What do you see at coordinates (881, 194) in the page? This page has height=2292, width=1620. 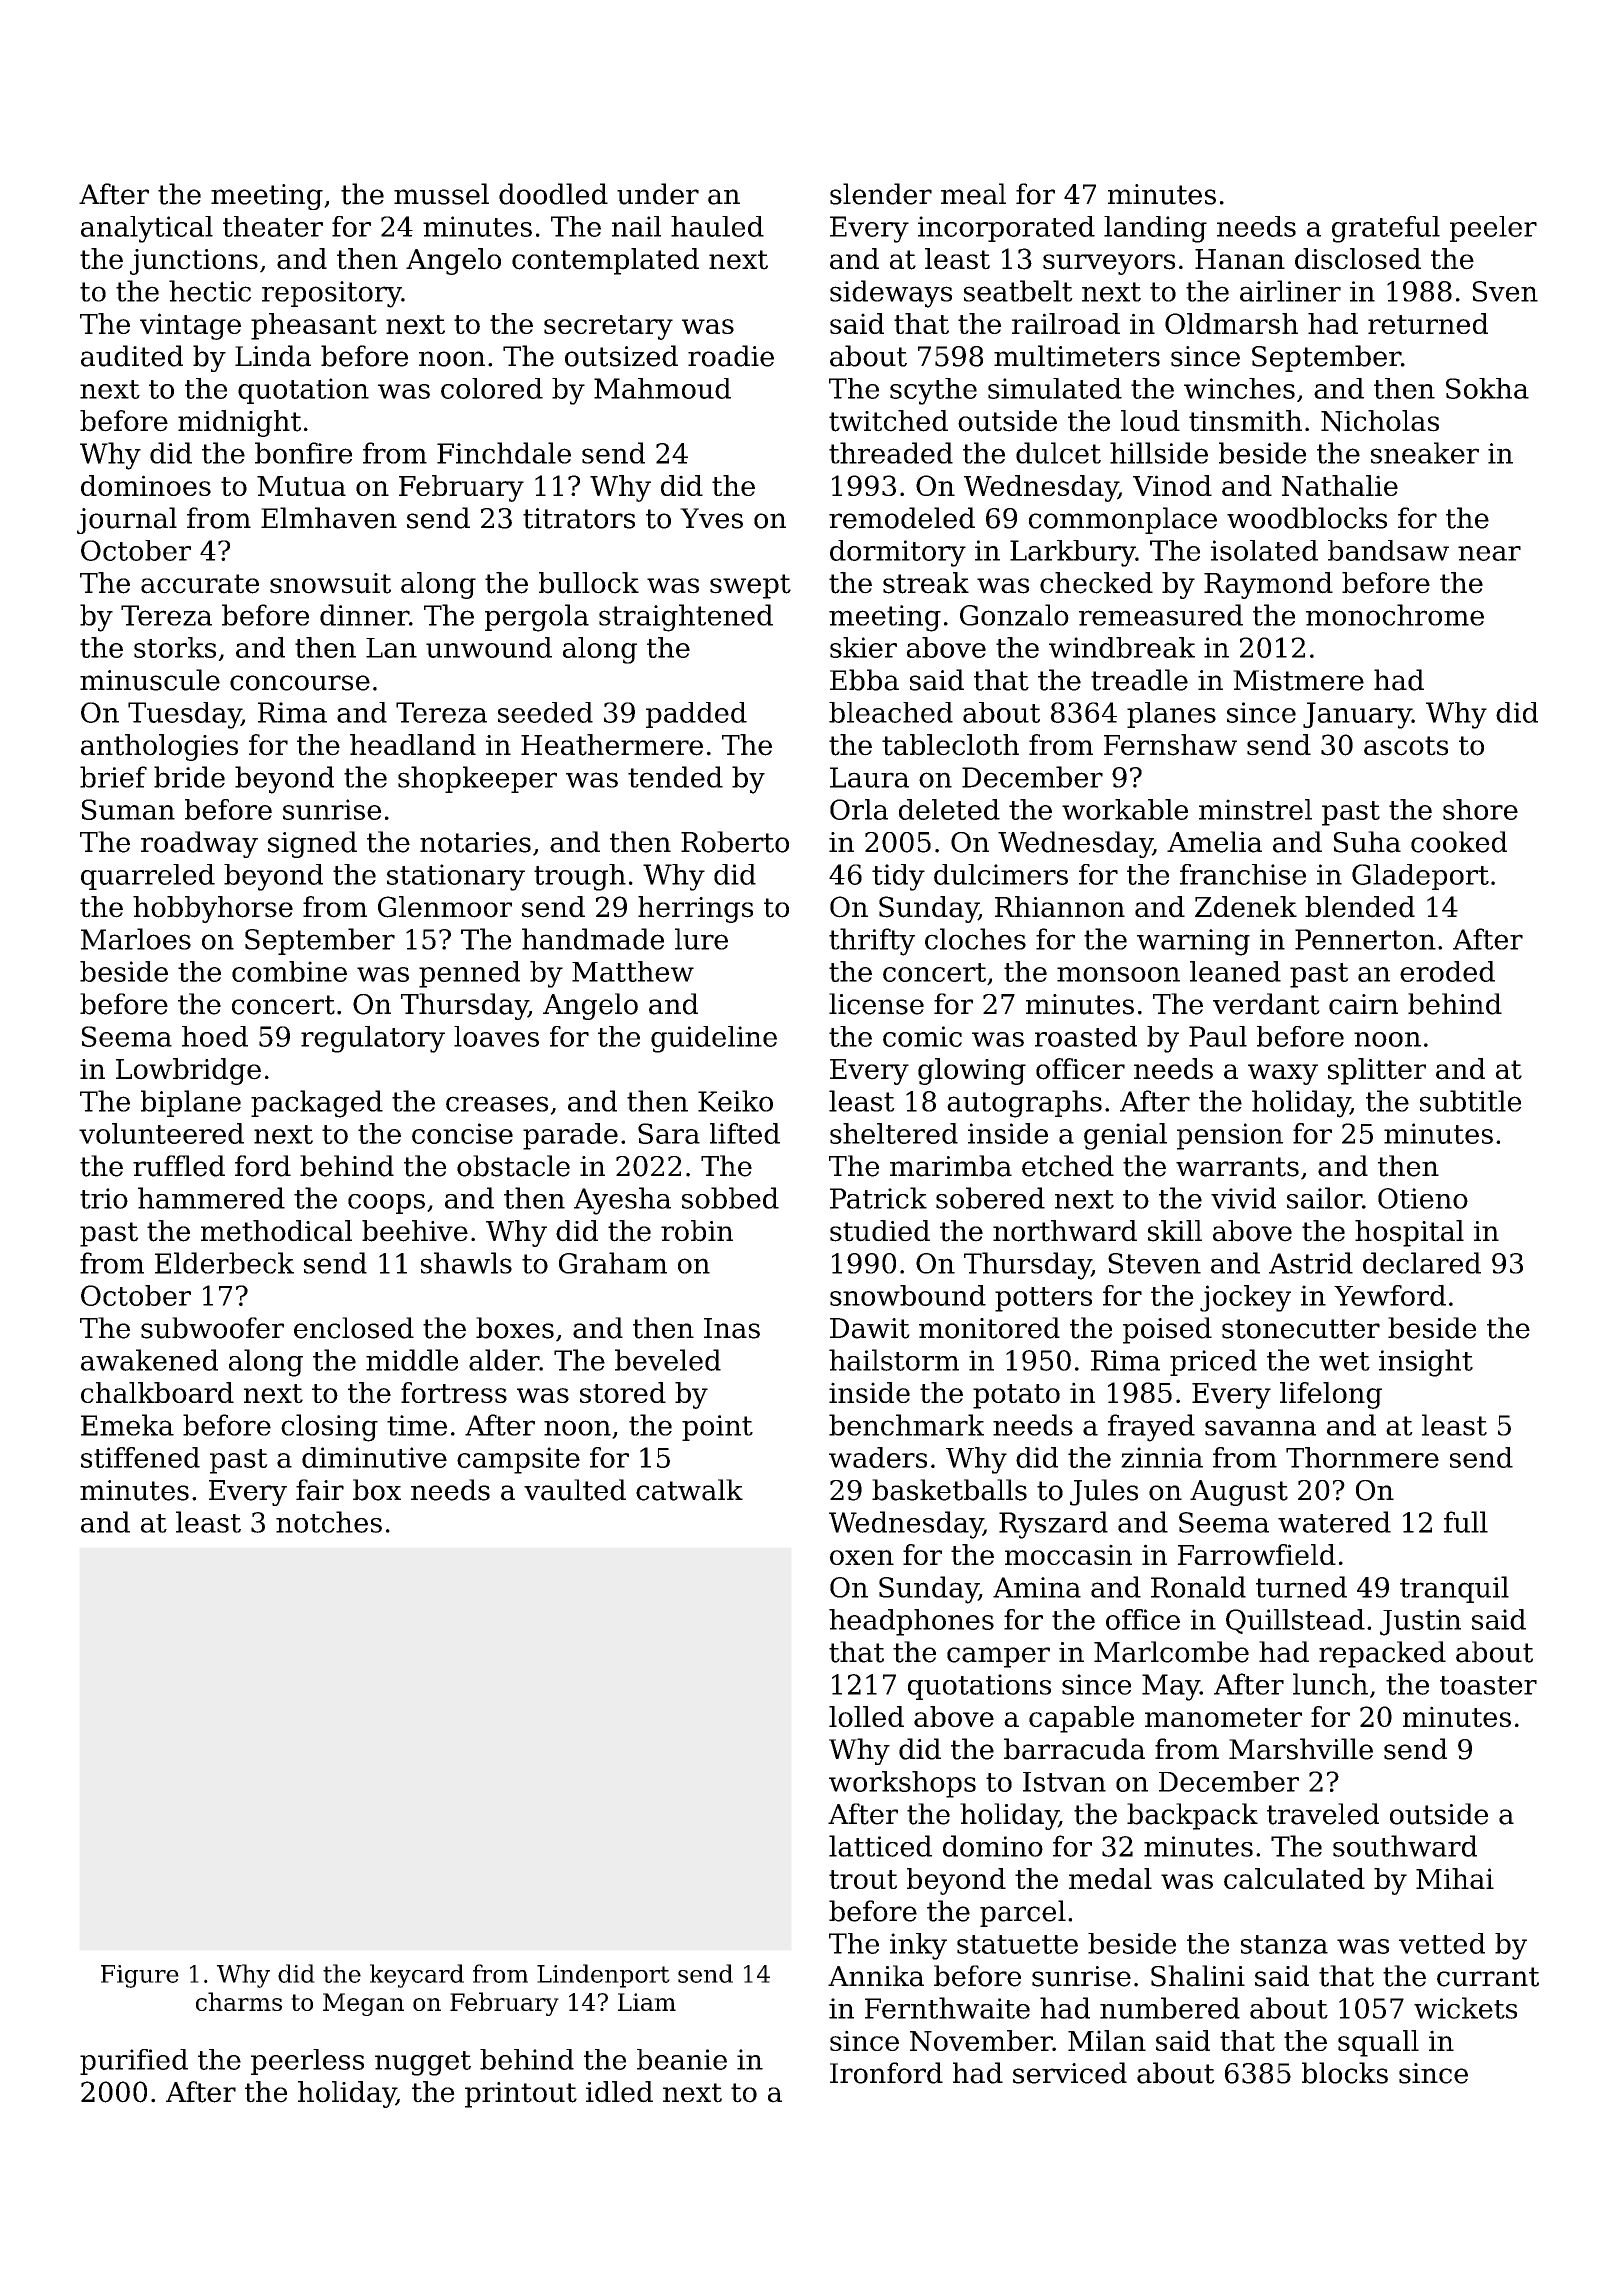 I see `slender` at bounding box center [881, 194].
